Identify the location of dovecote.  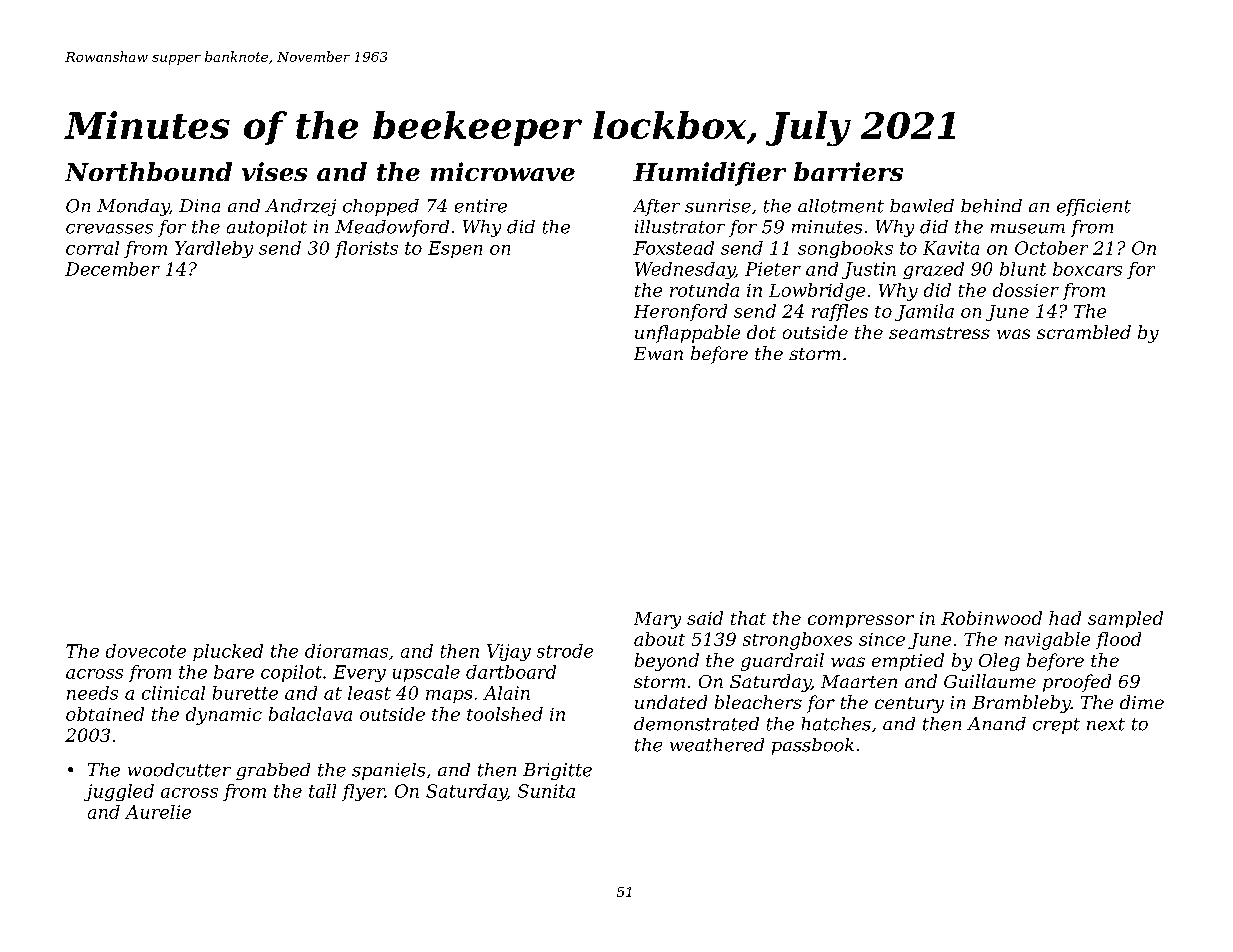
(146, 651).
